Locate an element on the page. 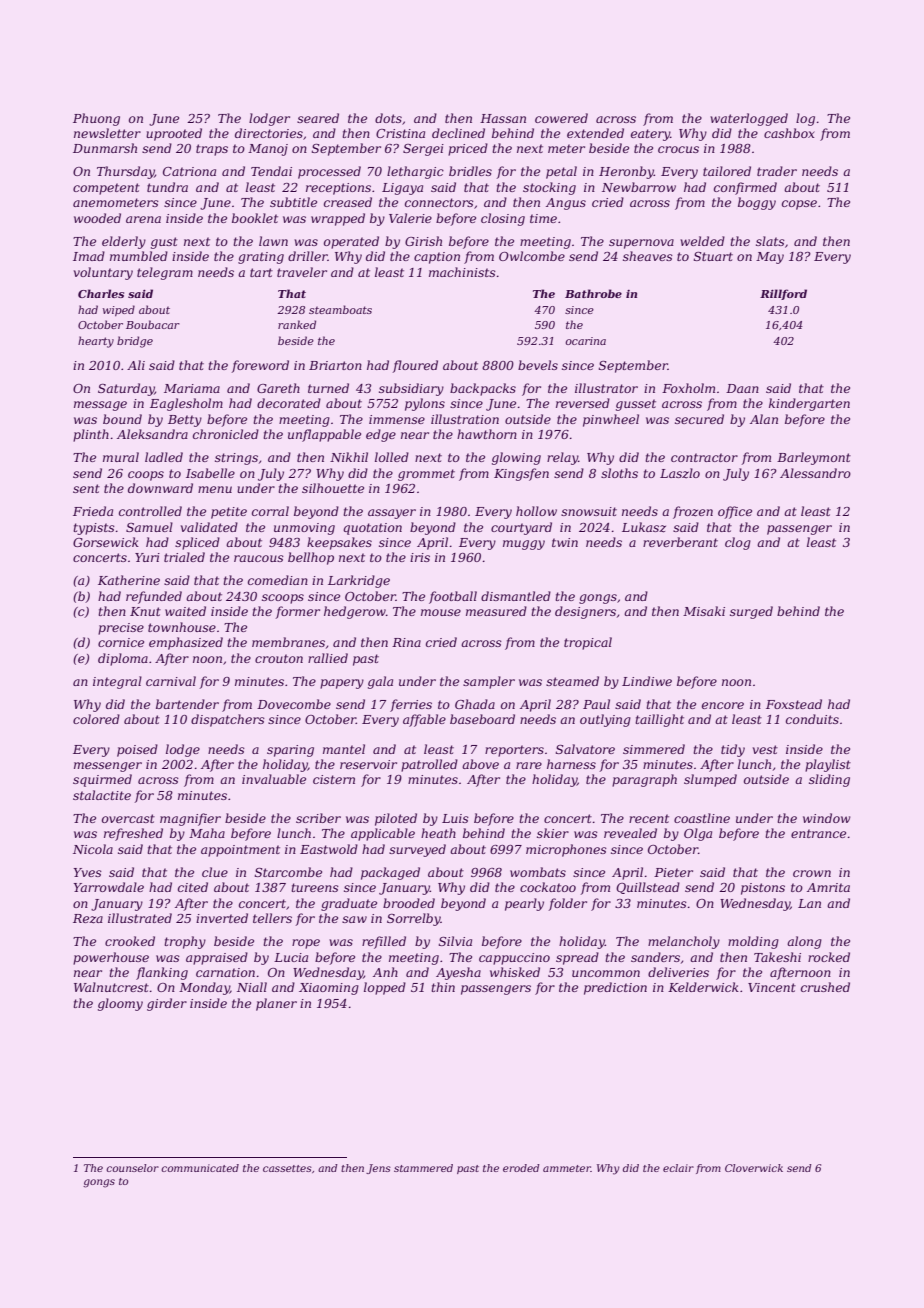 The width and height of the document is (924, 1308). boggy is located at coordinates (757, 203).
